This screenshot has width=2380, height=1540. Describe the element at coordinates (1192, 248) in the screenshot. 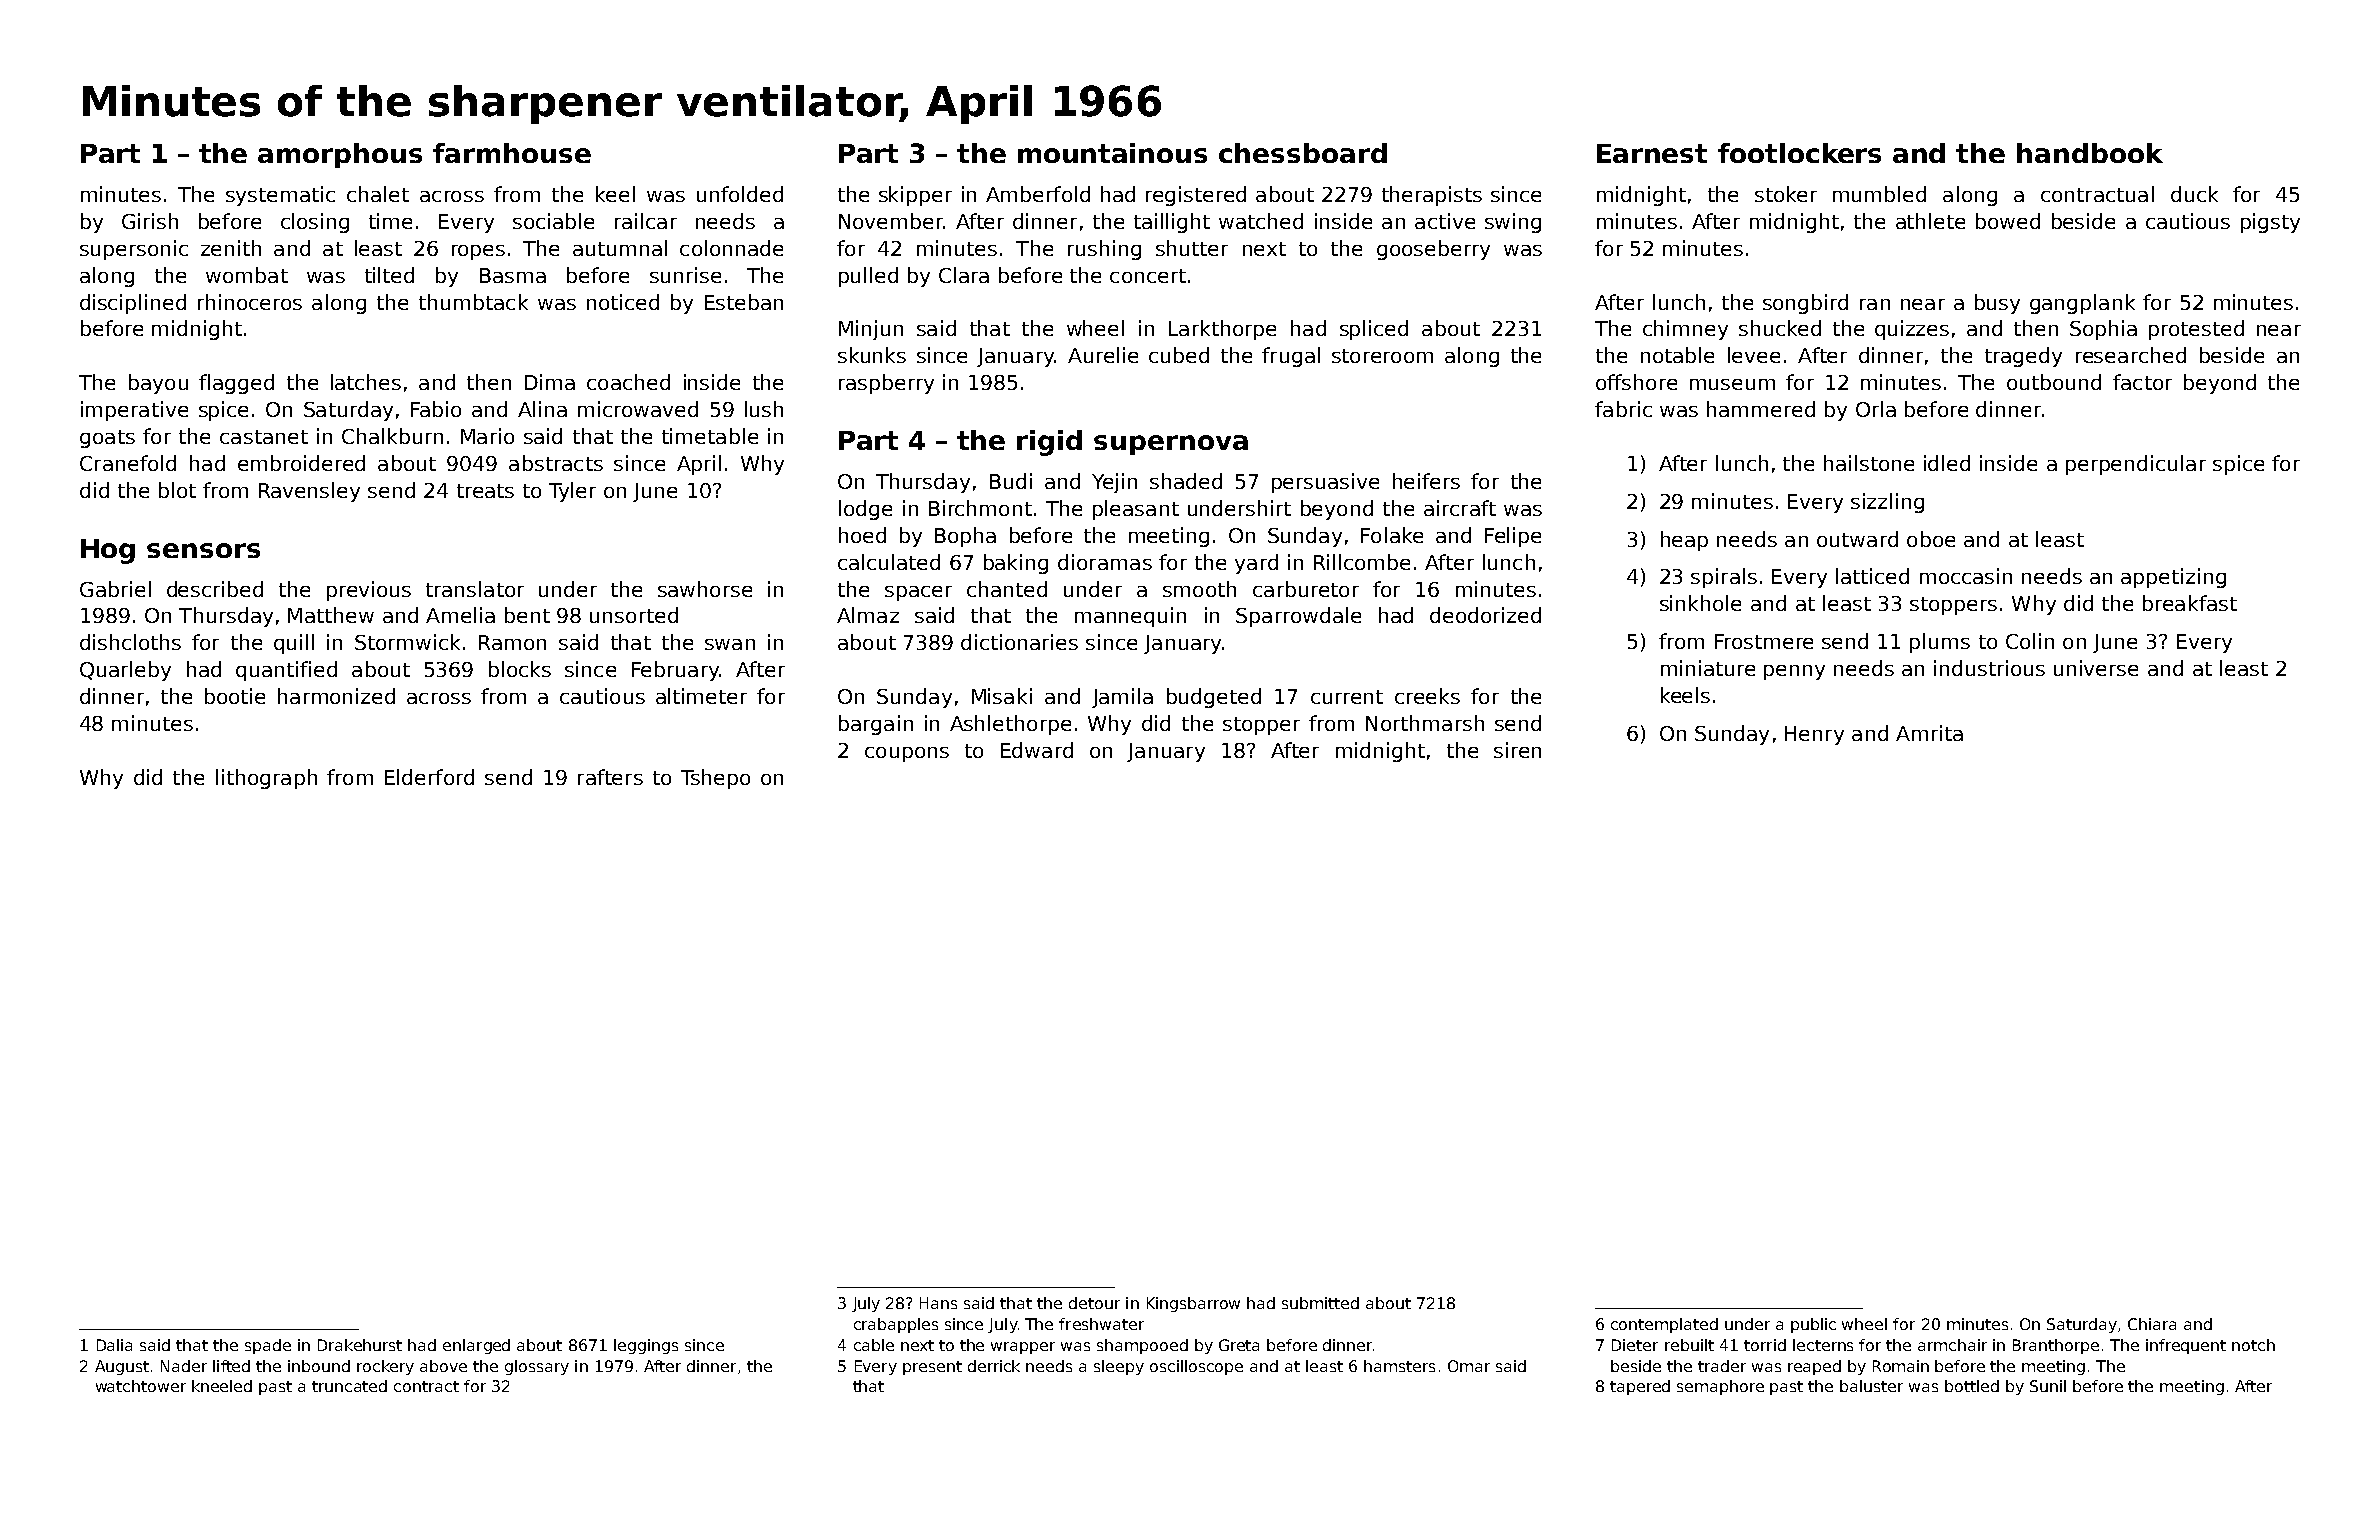

I see `shutter` at that location.
